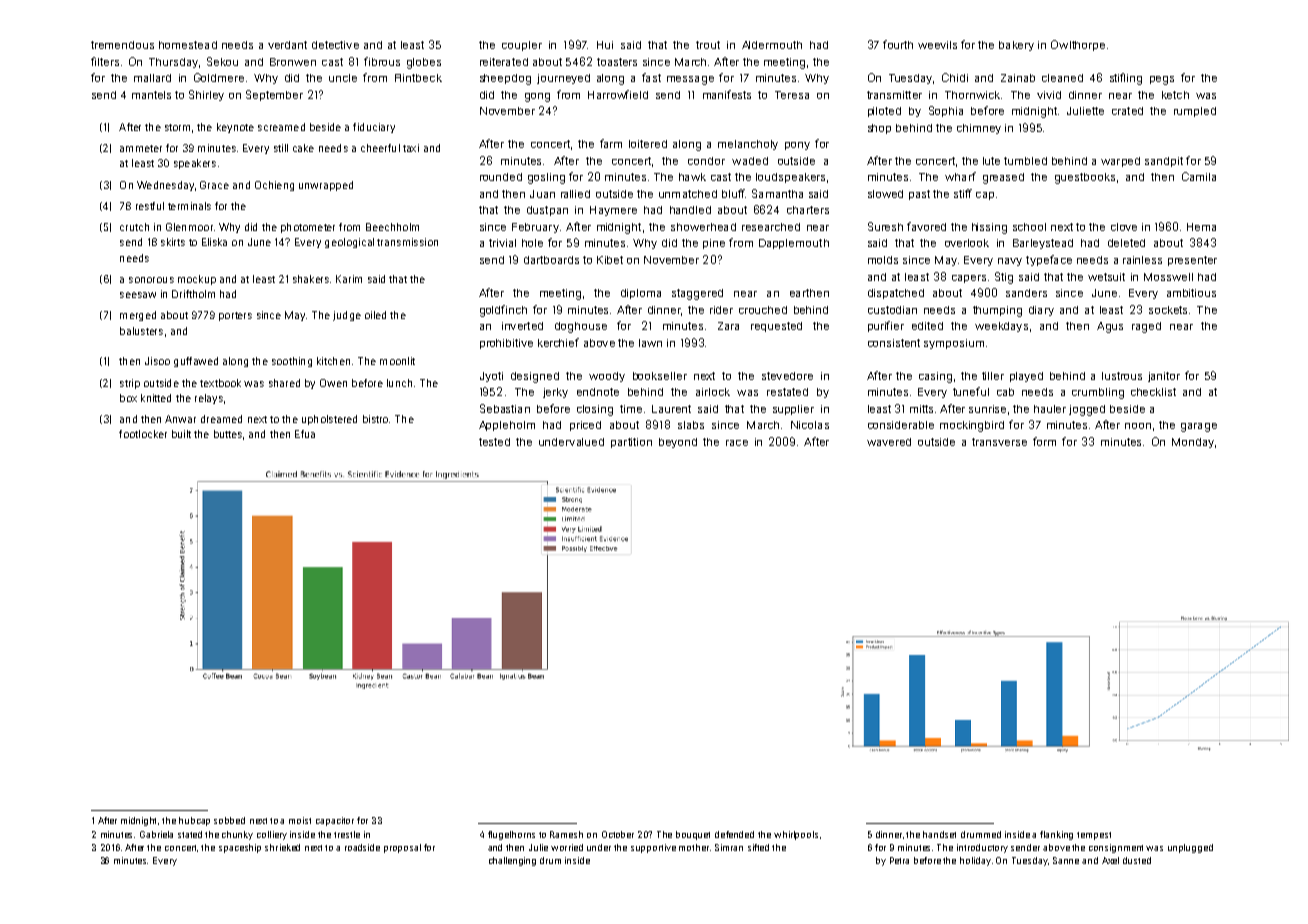 This image has width=1308, height=924. What do you see at coordinates (143, 434) in the image?
I see `footlocker` at bounding box center [143, 434].
